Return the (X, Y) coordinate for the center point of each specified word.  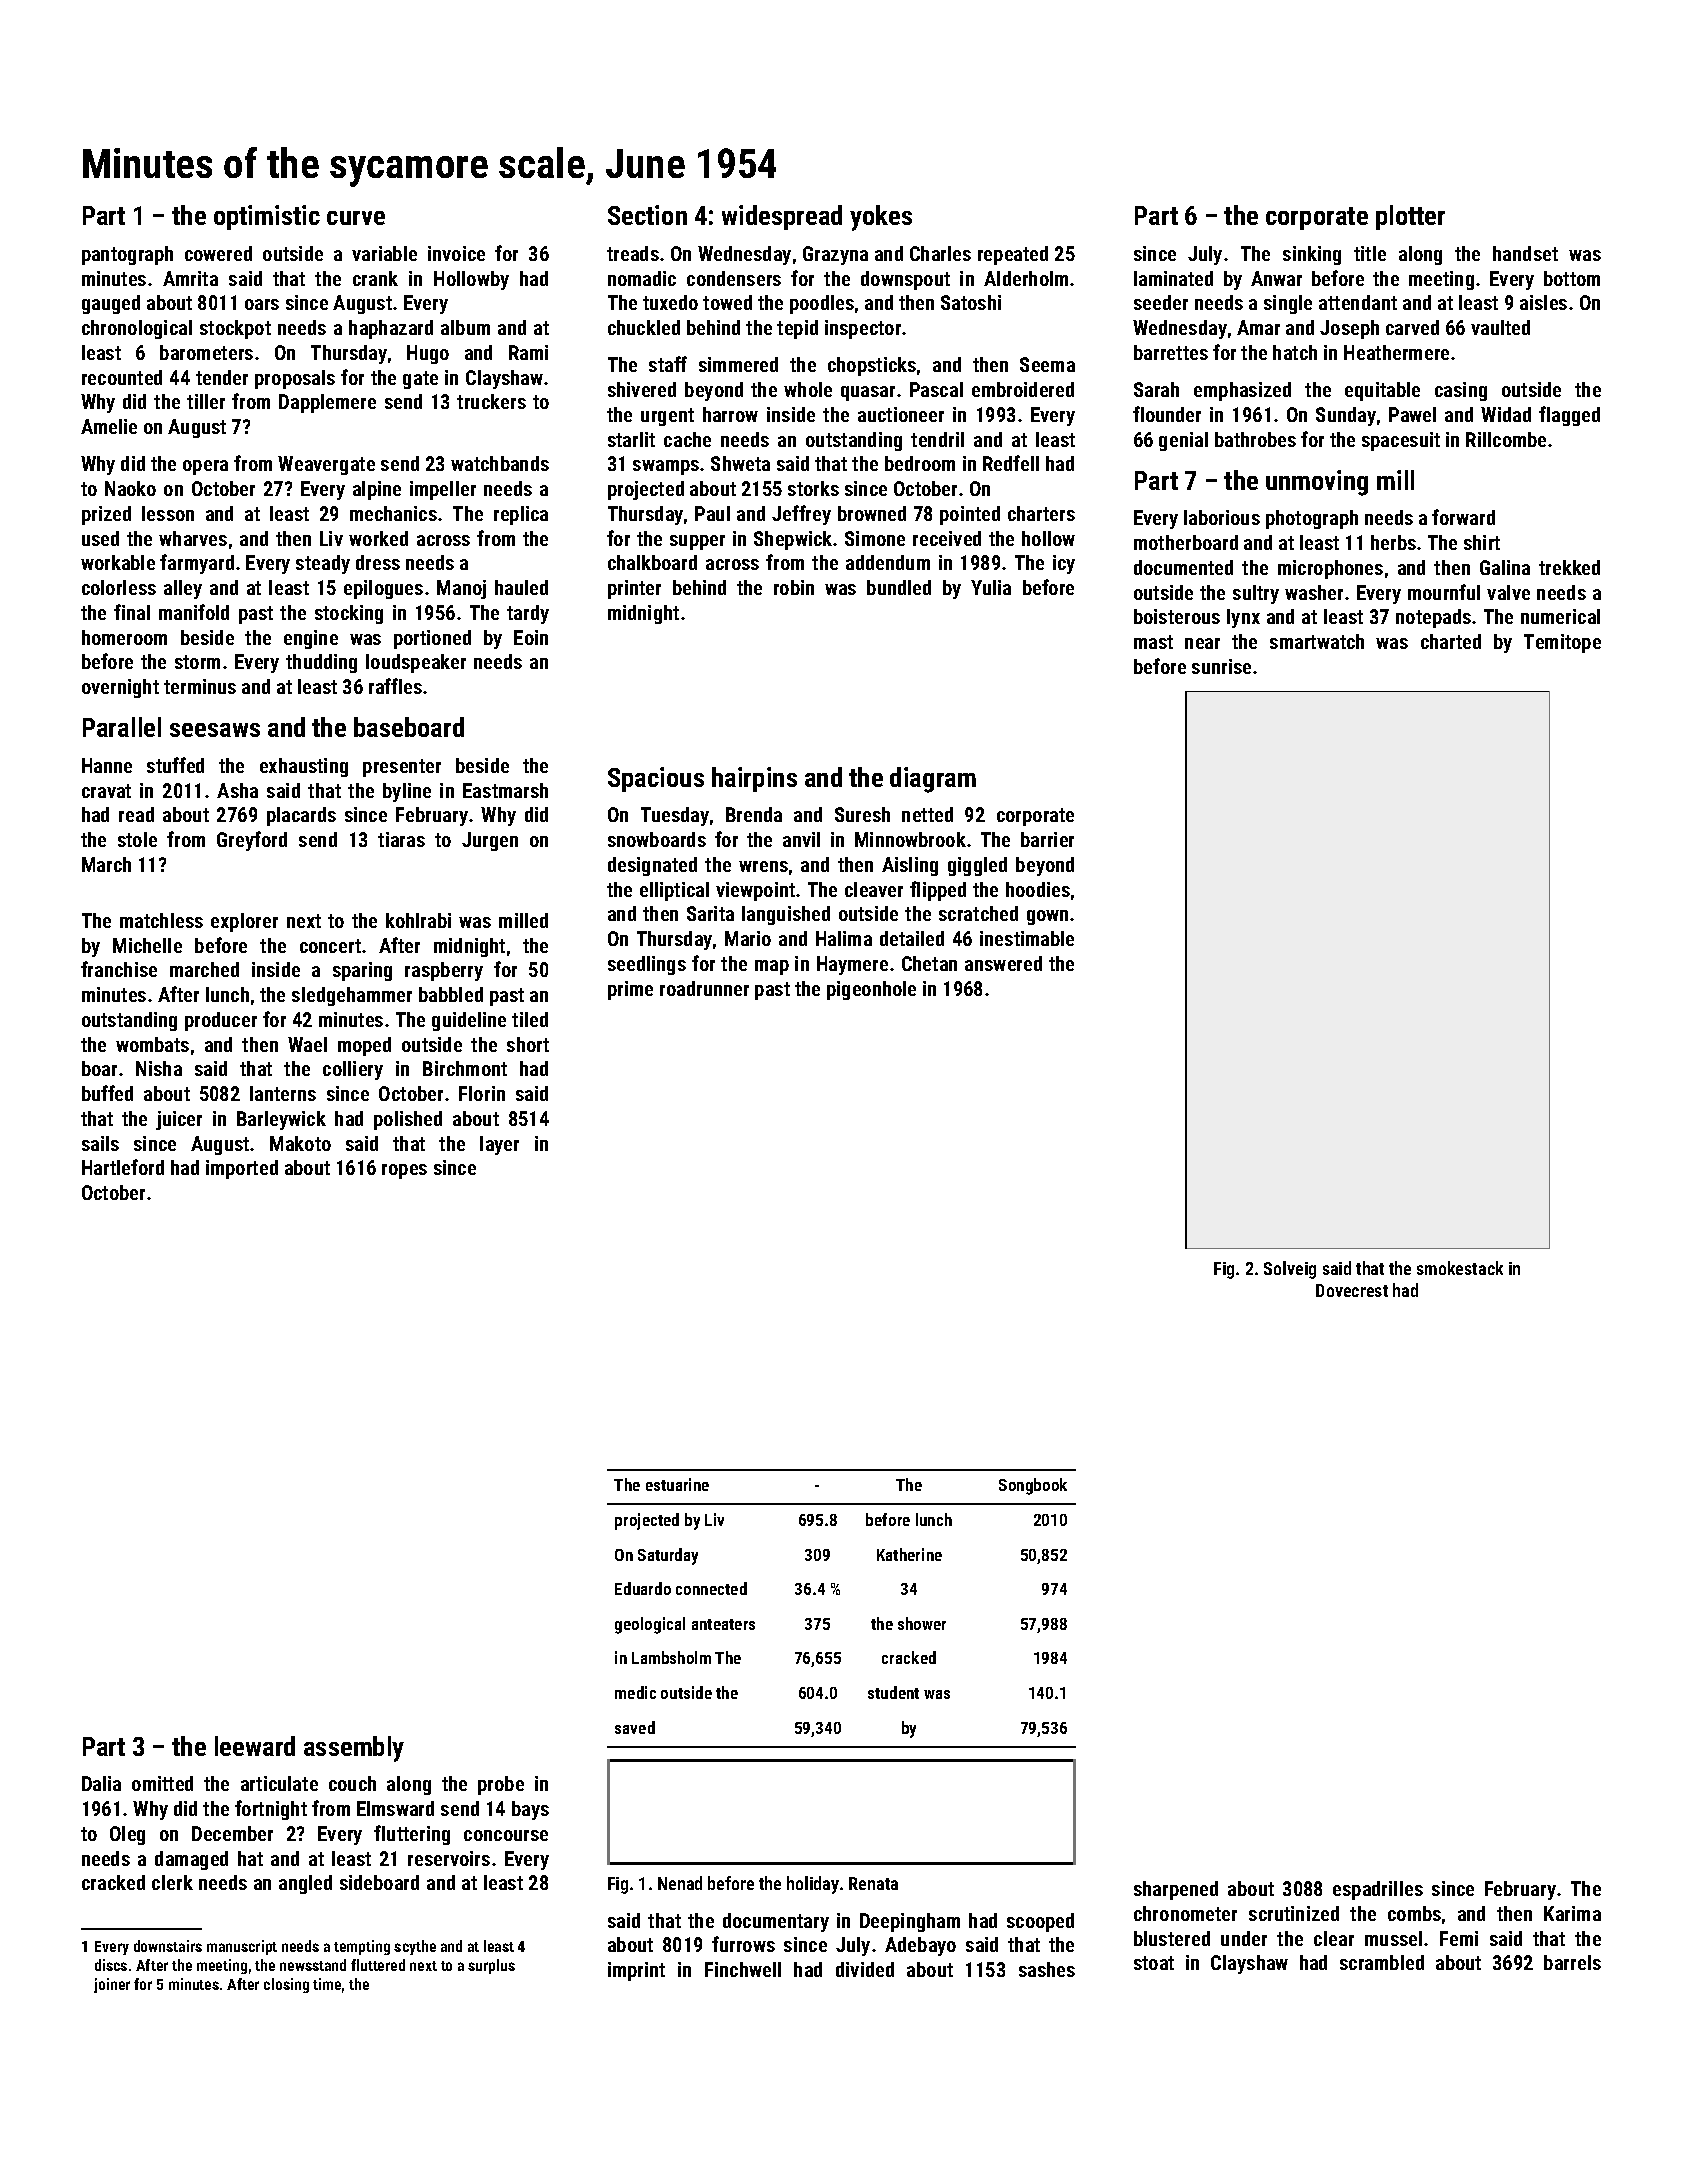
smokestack (1460, 1268)
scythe (415, 1947)
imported (242, 1169)
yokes (881, 218)
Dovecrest (1352, 1290)
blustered (1172, 1938)
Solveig (1290, 1270)
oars (262, 304)
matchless (161, 920)
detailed (912, 938)
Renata (873, 1883)
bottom (1572, 278)
